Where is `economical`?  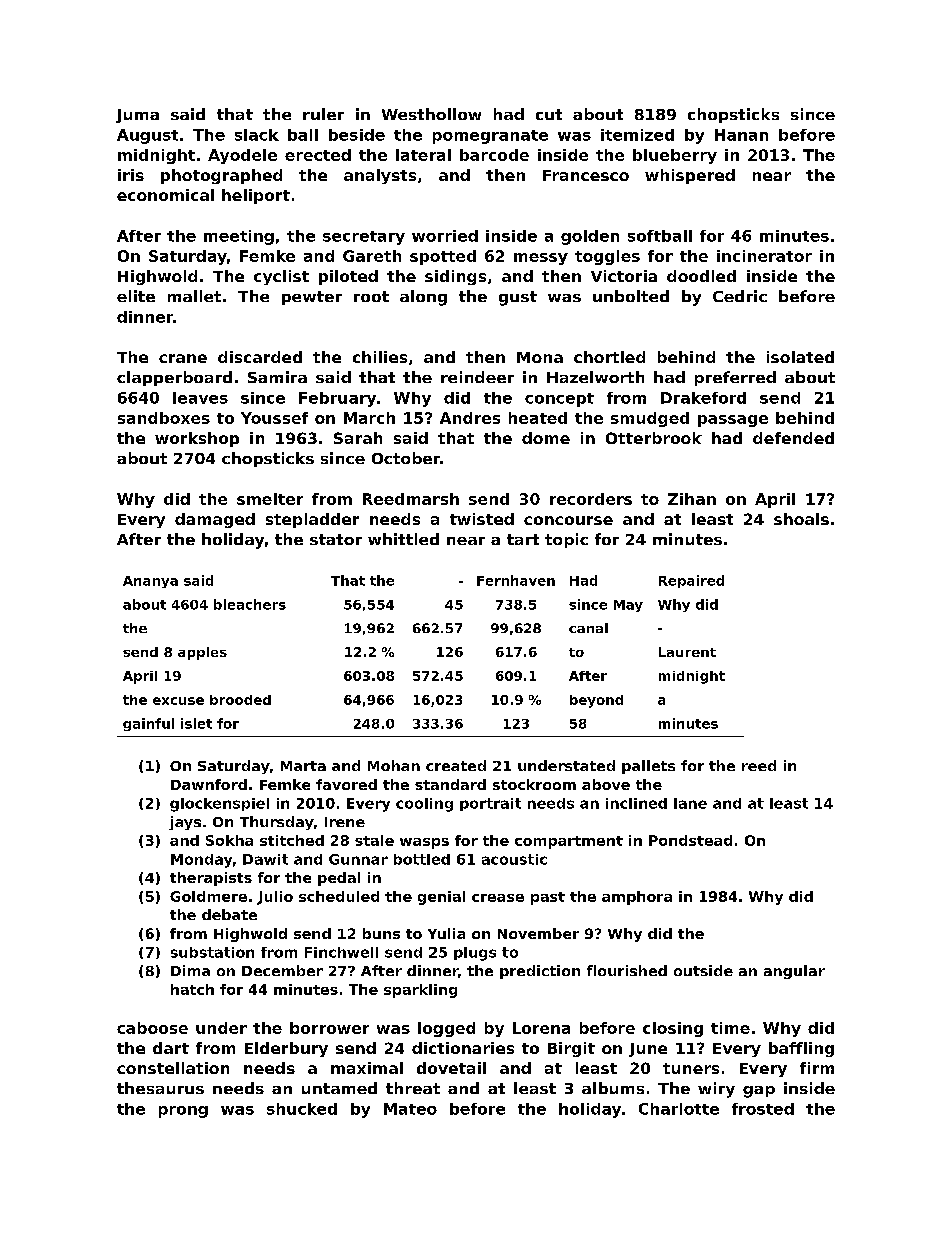
economical is located at coordinates (165, 195).
